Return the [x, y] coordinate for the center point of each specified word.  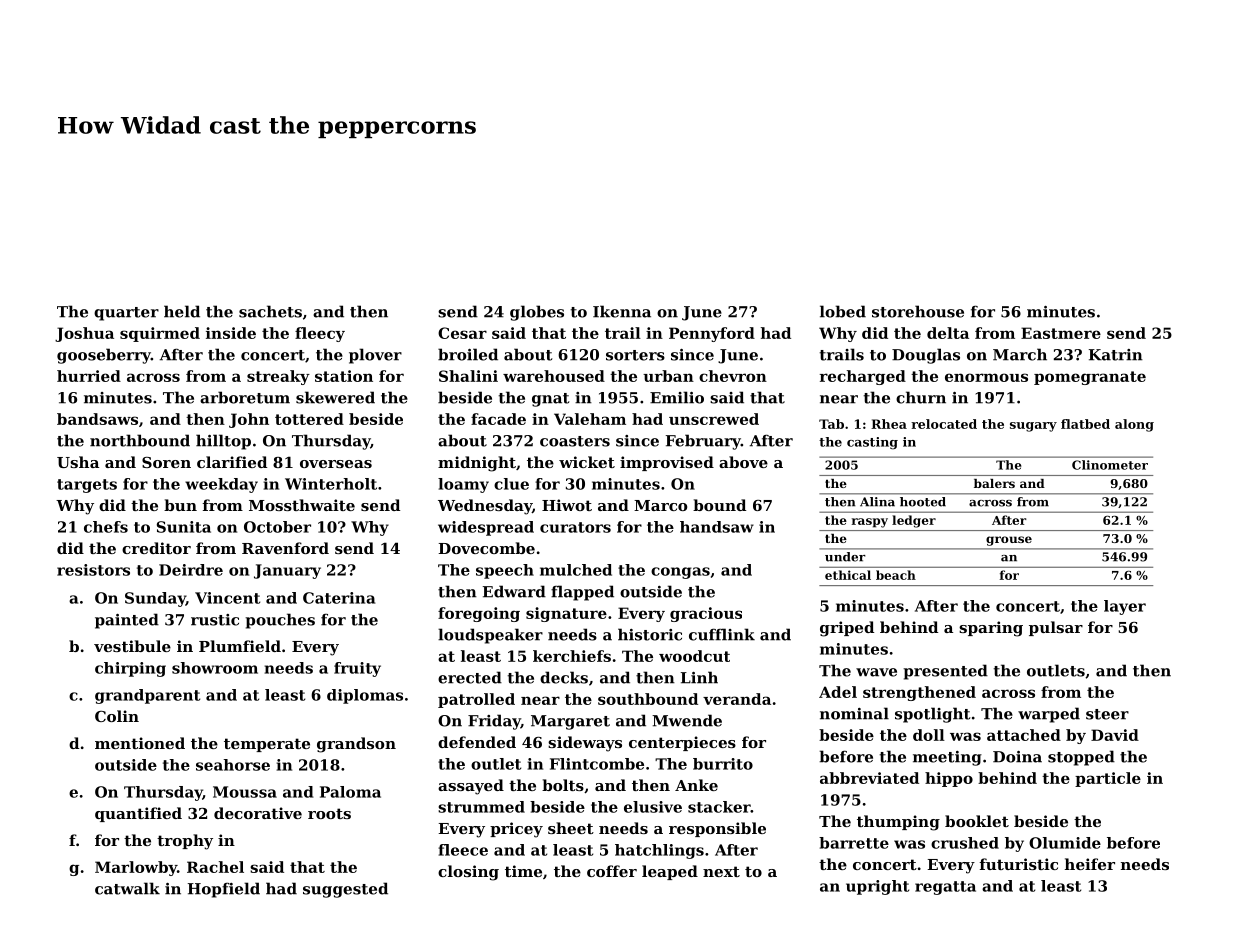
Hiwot [567, 505]
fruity [357, 669]
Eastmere [1061, 333]
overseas [336, 464]
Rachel [215, 867]
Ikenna [622, 311]
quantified [138, 814]
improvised [667, 463]
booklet [977, 821]
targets [87, 486]
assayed [471, 787]
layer [1125, 607]
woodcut [694, 656]
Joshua [84, 334]
